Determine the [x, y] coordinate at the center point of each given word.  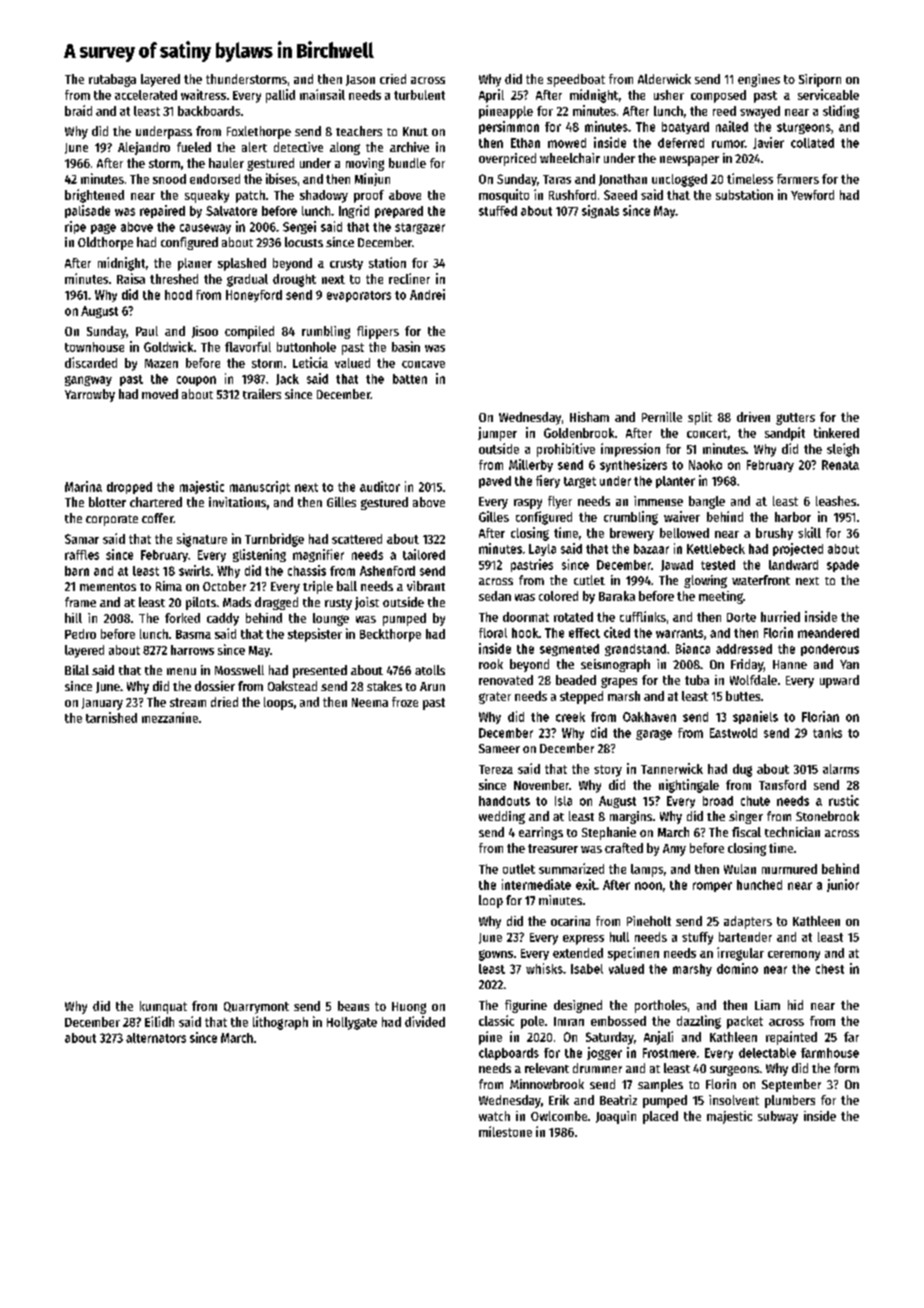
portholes [661, 1006]
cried [393, 79]
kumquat [163, 1007]
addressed [744, 649]
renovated [506, 680]
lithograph [280, 1023]
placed [660, 1117]
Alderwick [664, 79]
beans [353, 1006]
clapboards [509, 1054]
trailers [262, 394]
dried [224, 702]
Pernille [662, 417]
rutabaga [112, 80]
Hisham [589, 417]
